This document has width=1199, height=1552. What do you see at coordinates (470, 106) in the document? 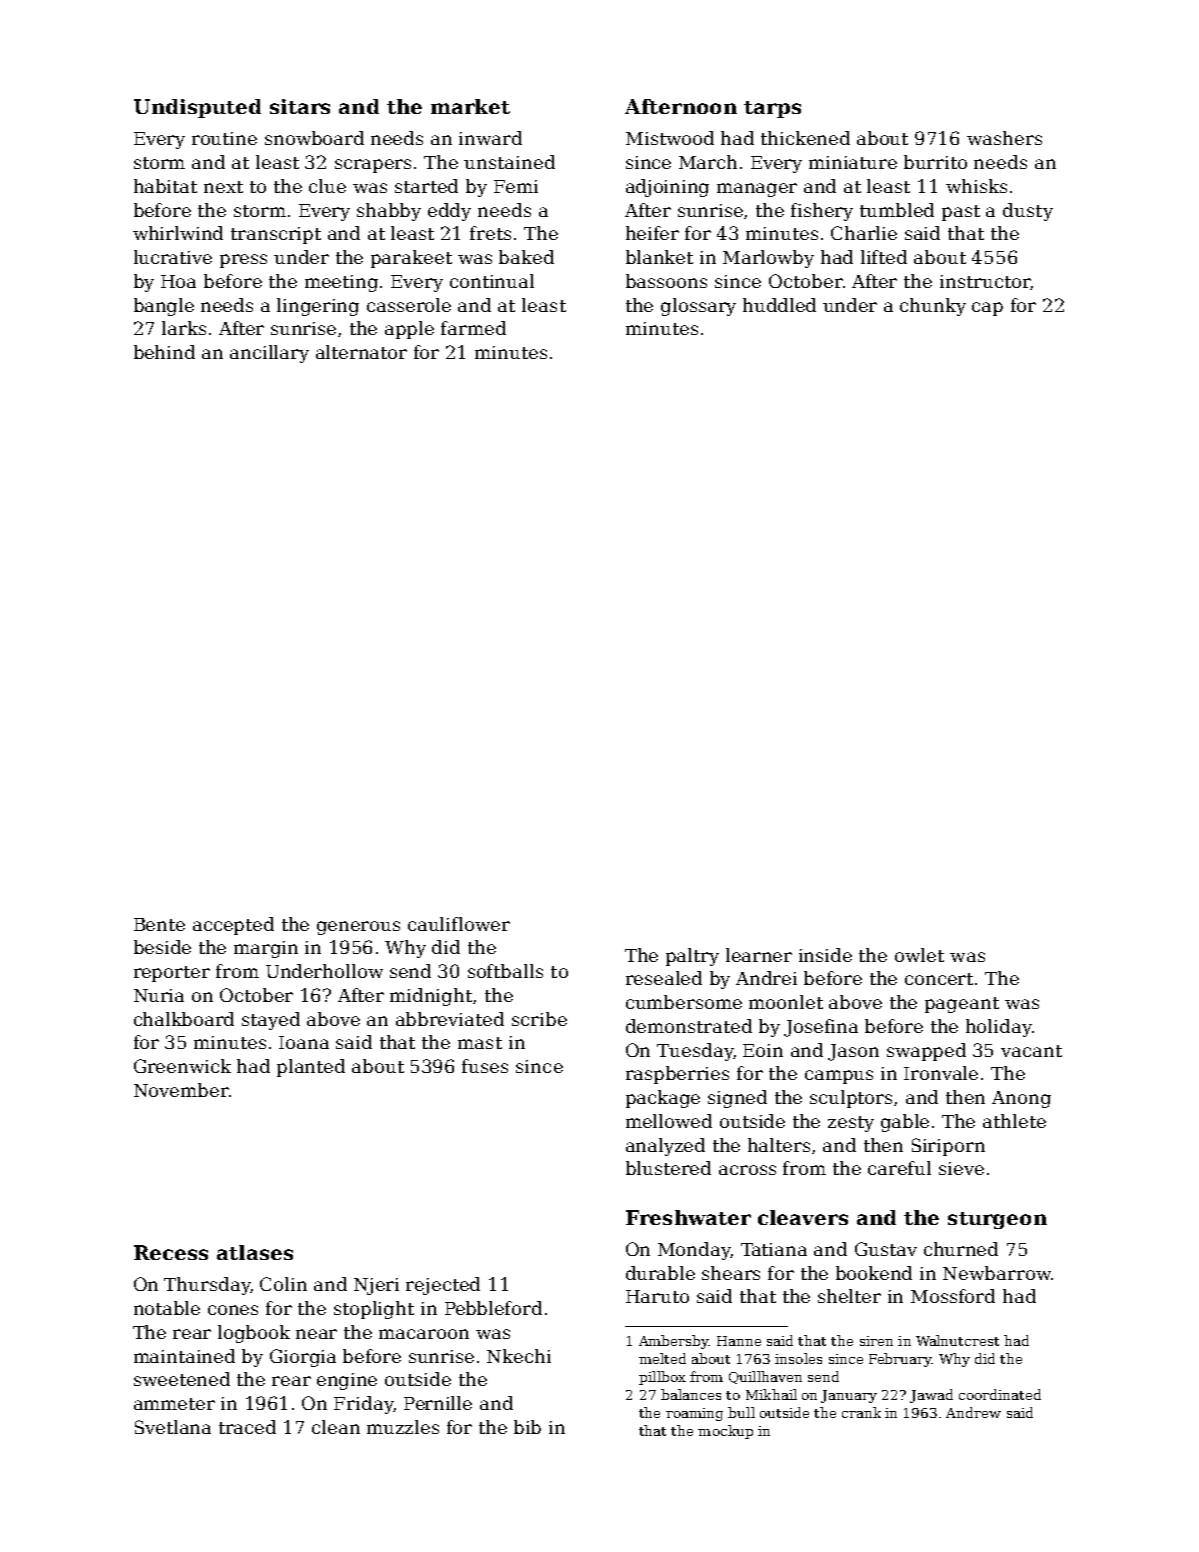
I see `market` at bounding box center [470, 106].
